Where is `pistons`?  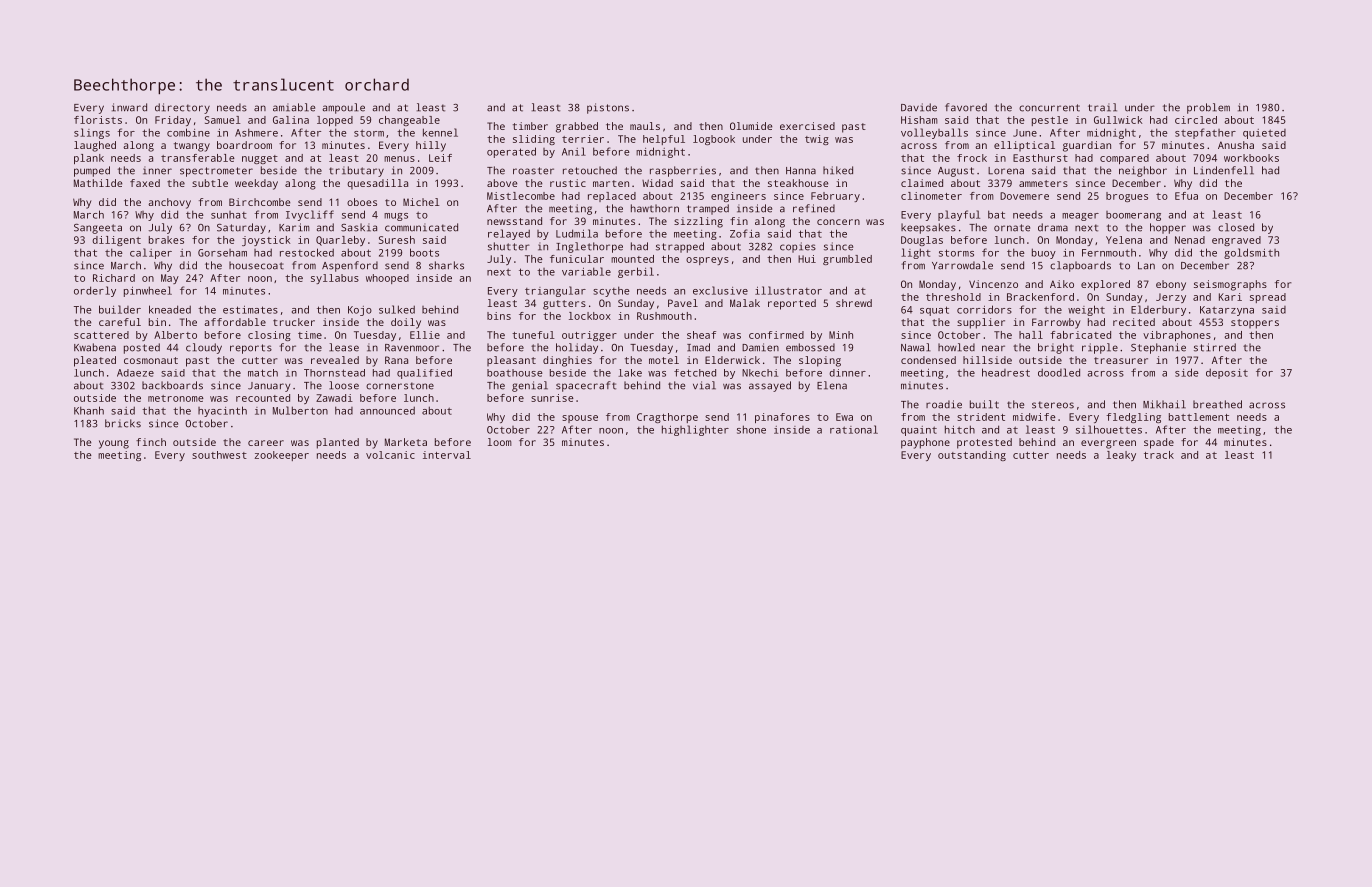 pistons is located at coordinates (608, 108).
